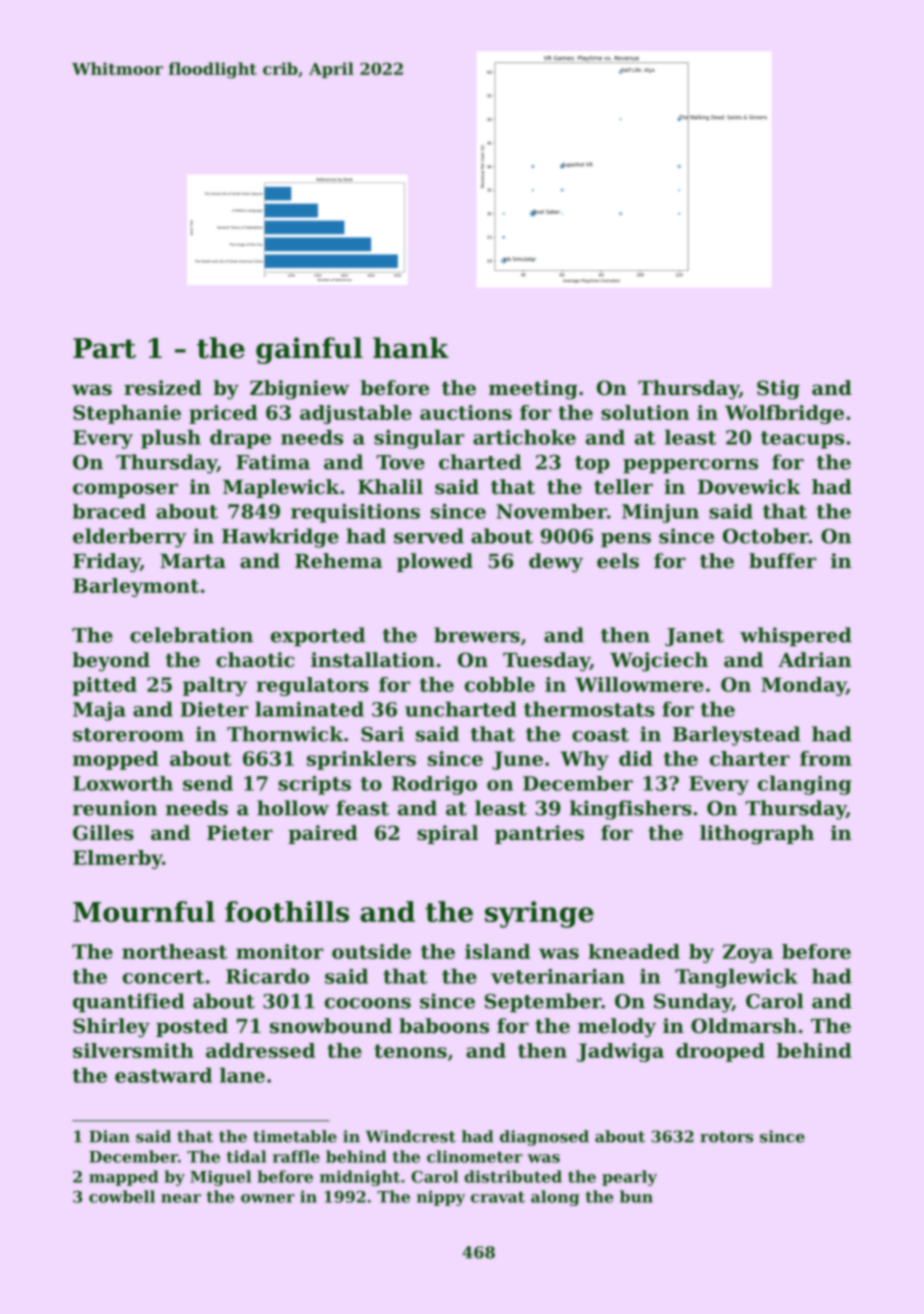 The height and width of the screenshot is (1314, 924). I want to click on kingfishers, so click(631, 810).
